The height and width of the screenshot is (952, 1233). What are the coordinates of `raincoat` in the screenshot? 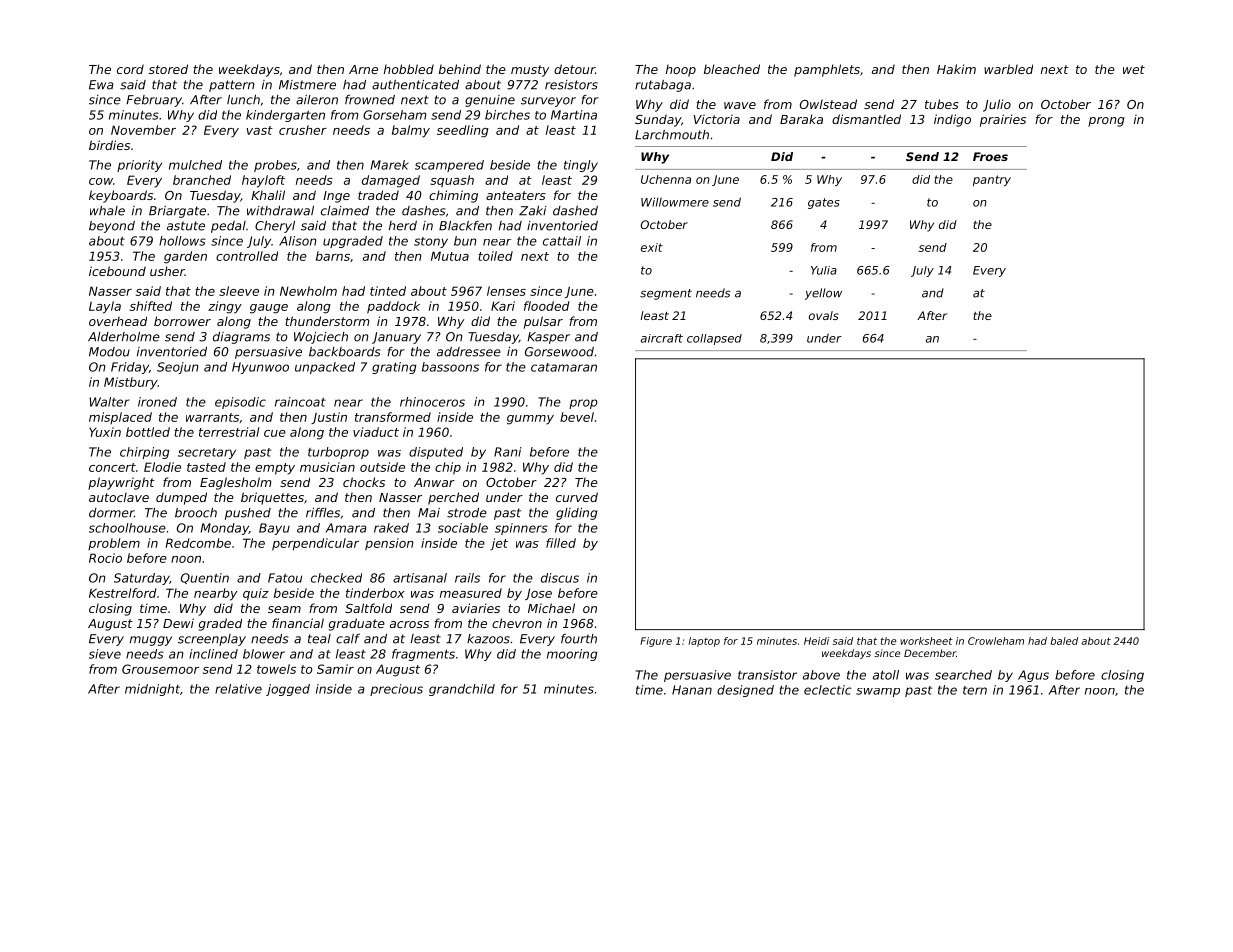 It's located at (300, 402).
